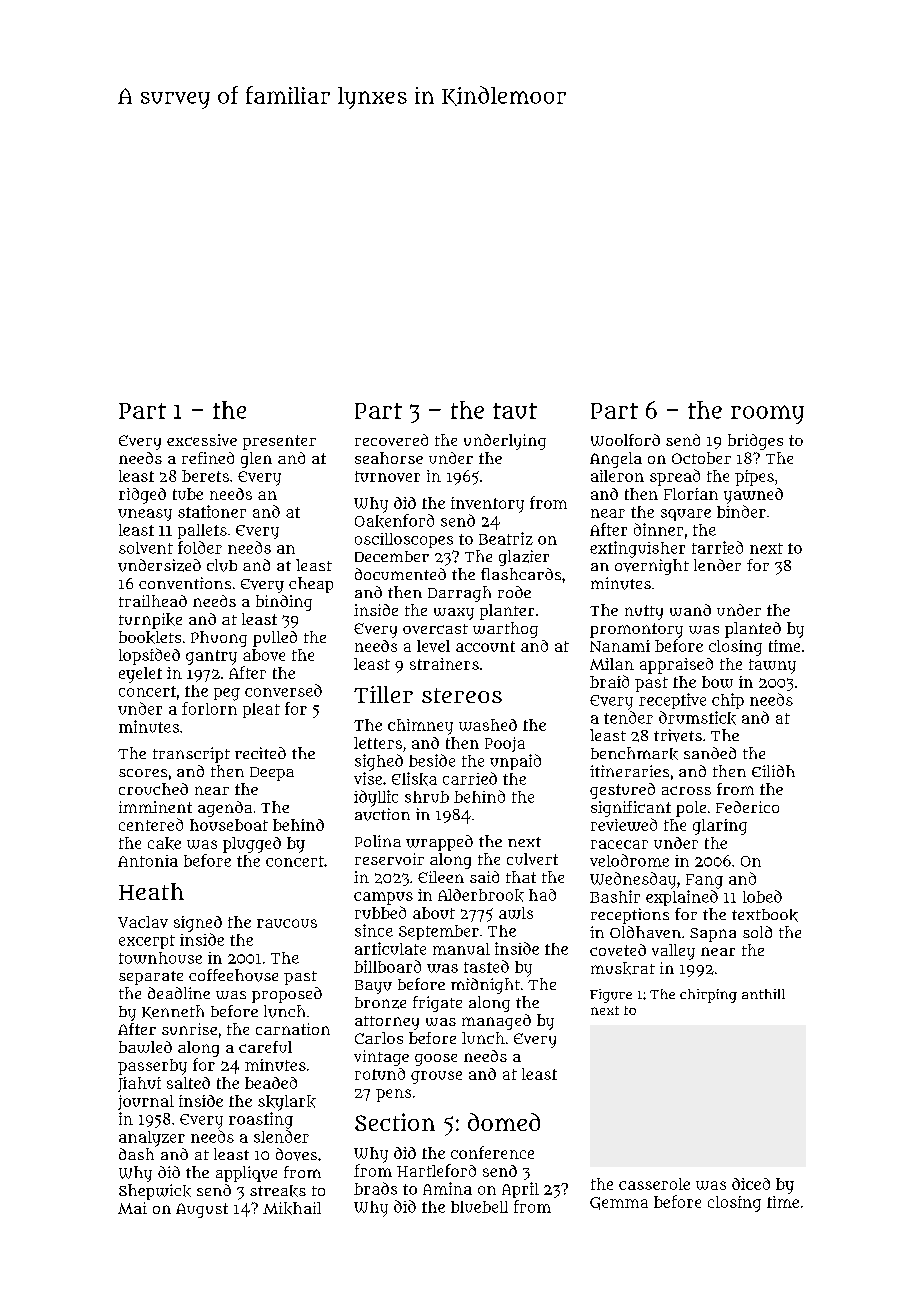 The width and height of the screenshot is (924, 1308). Describe the element at coordinates (227, 694) in the screenshot. I see `peg` at that location.
